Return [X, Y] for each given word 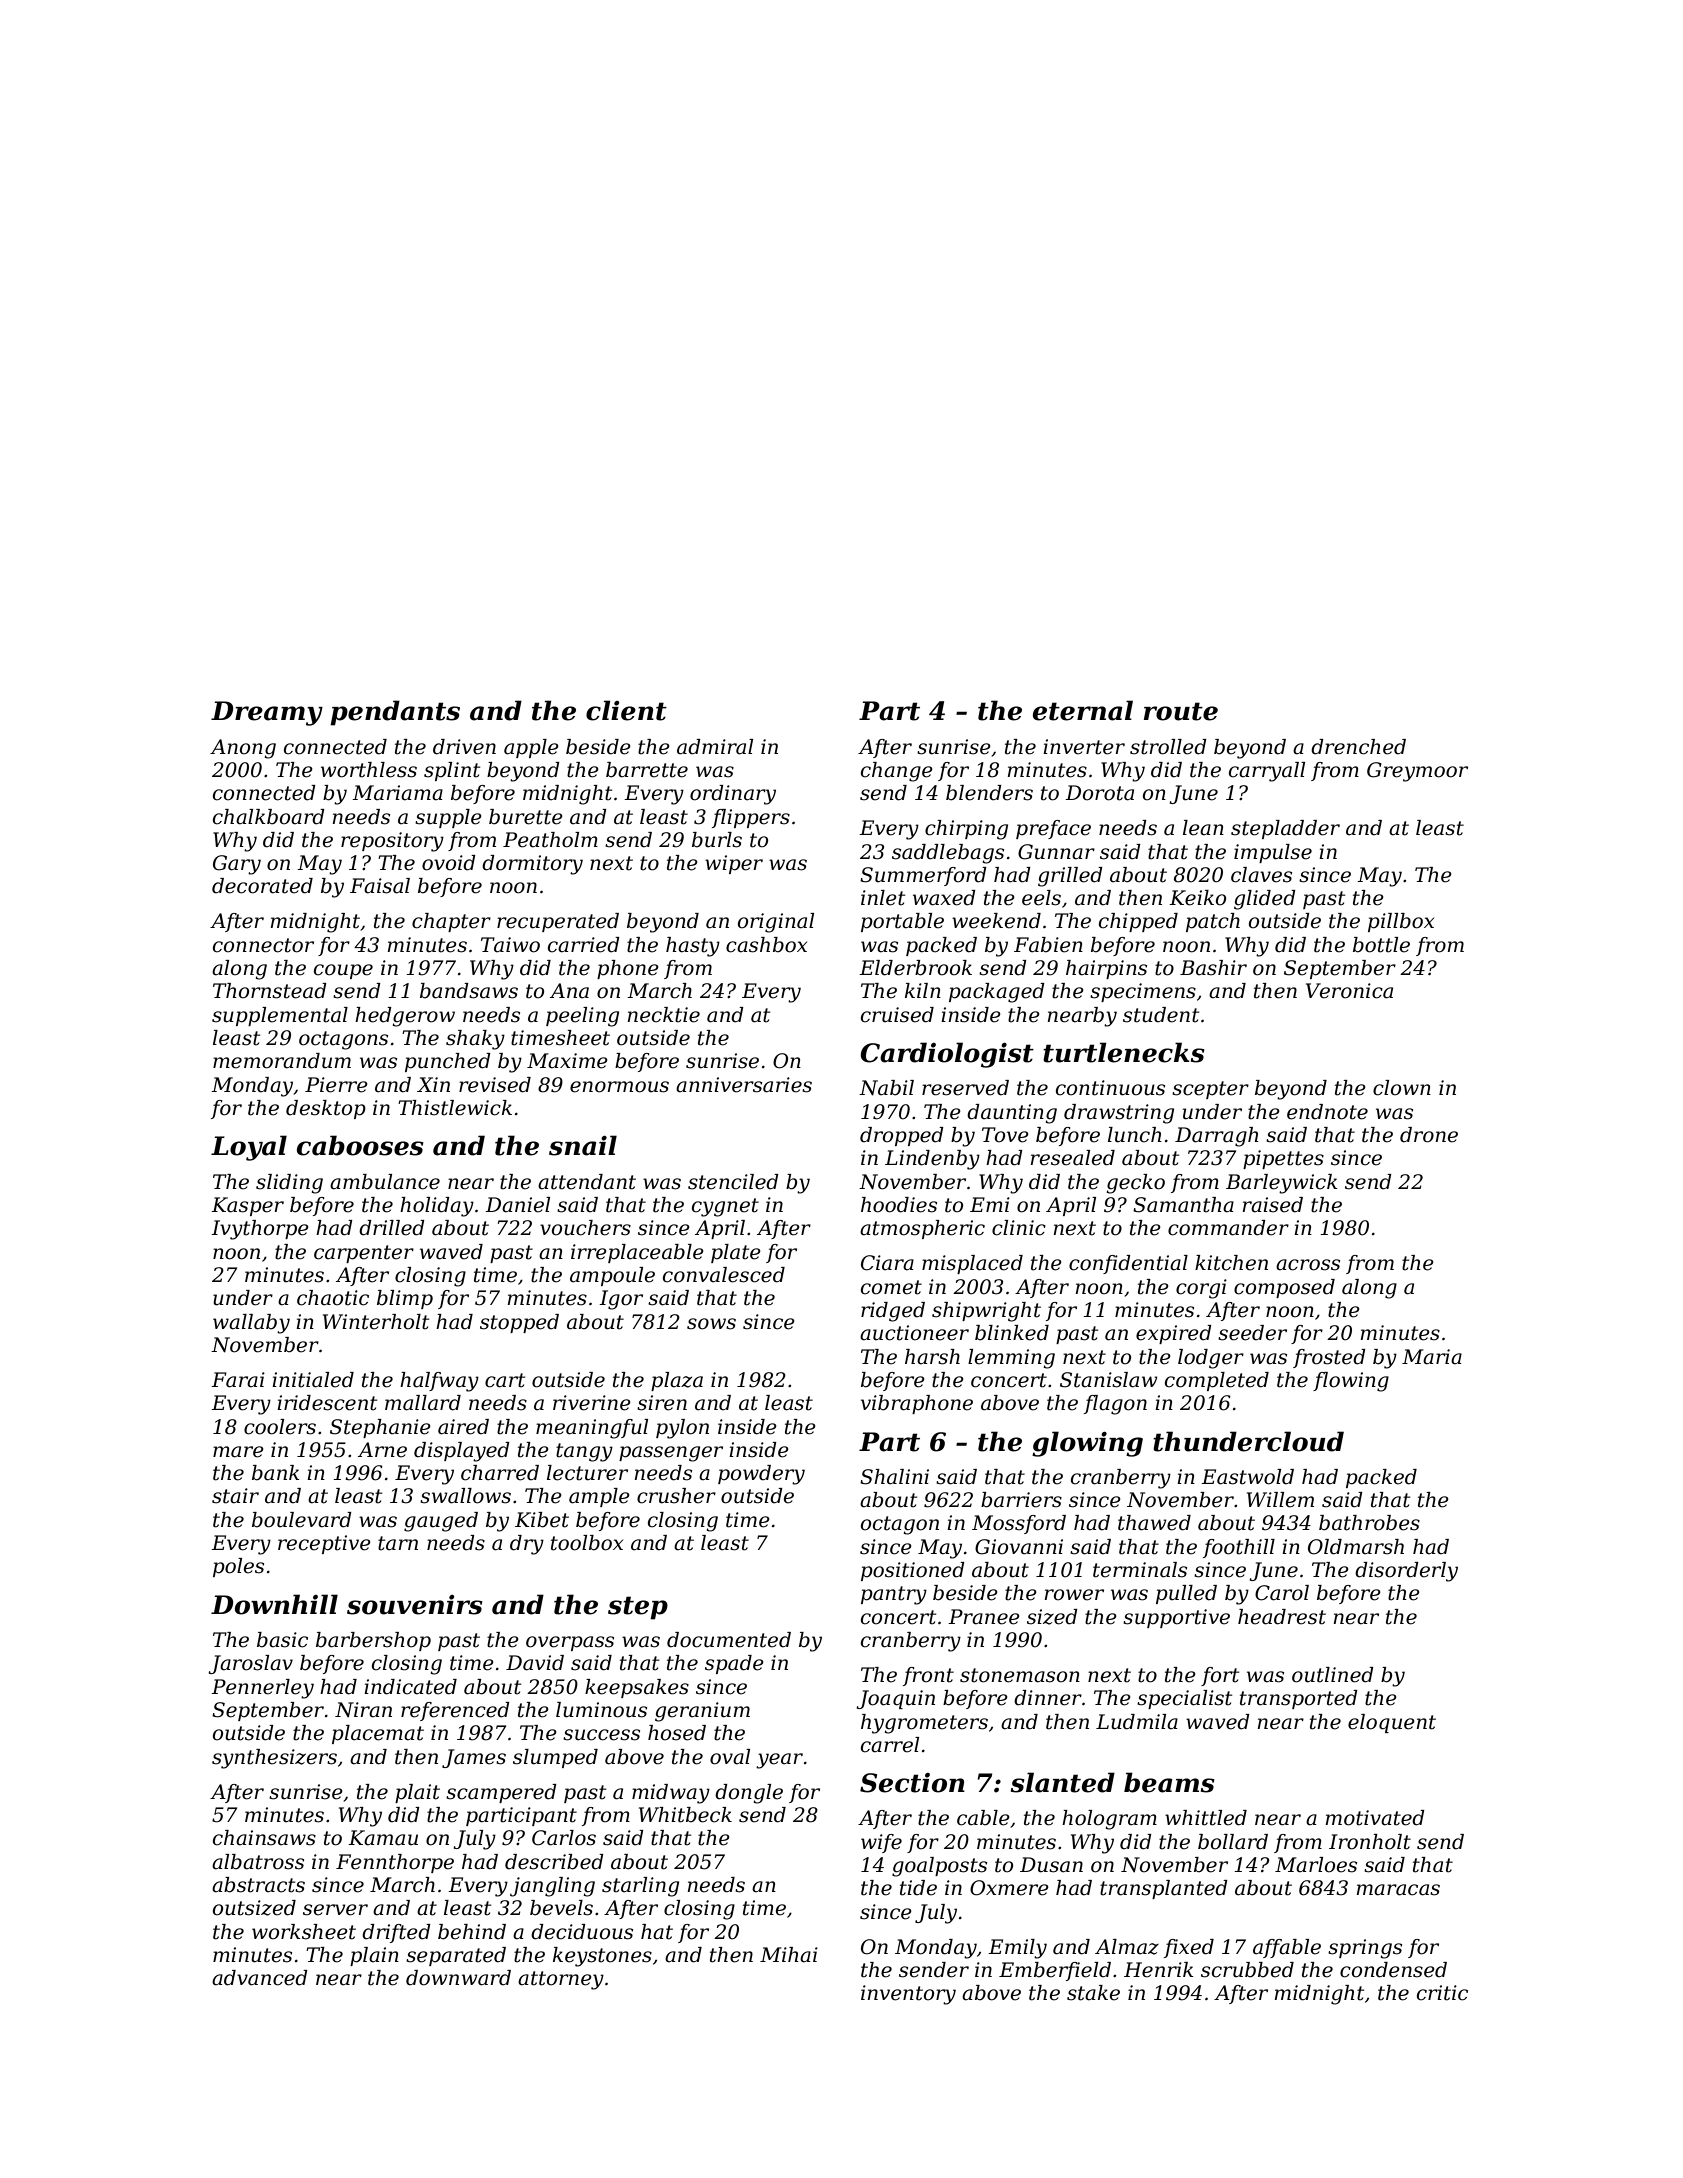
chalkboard [269, 817]
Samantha [1183, 1205]
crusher [676, 1496]
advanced [260, 1978]
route [1181, 711]
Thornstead [270, 991]
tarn [398, 1543]
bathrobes [1369, 1523]
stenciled [733, 1182]
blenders [989, 793]
